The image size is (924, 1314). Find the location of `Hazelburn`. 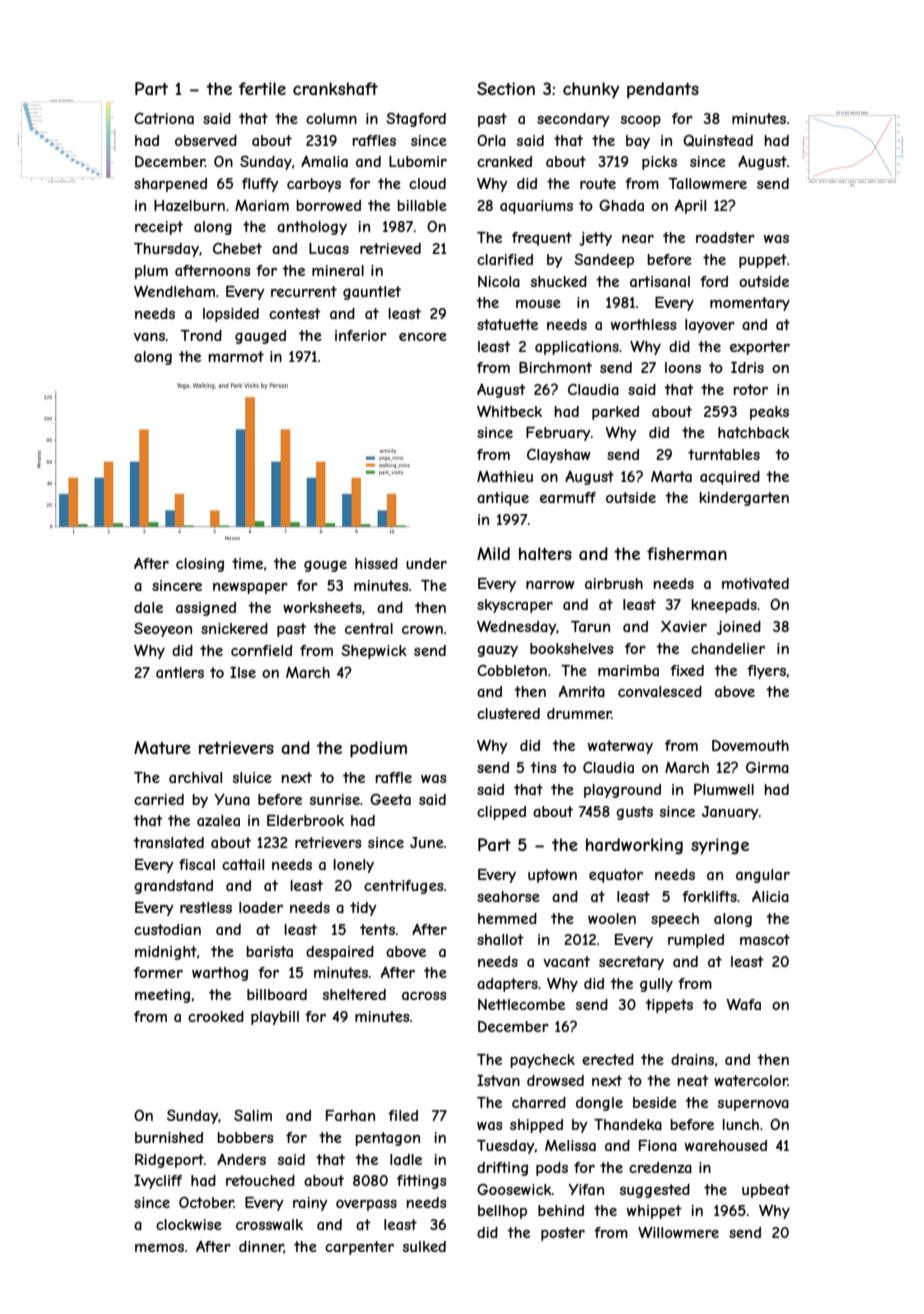

Hazelburn is located at coordinates (189, 205).
